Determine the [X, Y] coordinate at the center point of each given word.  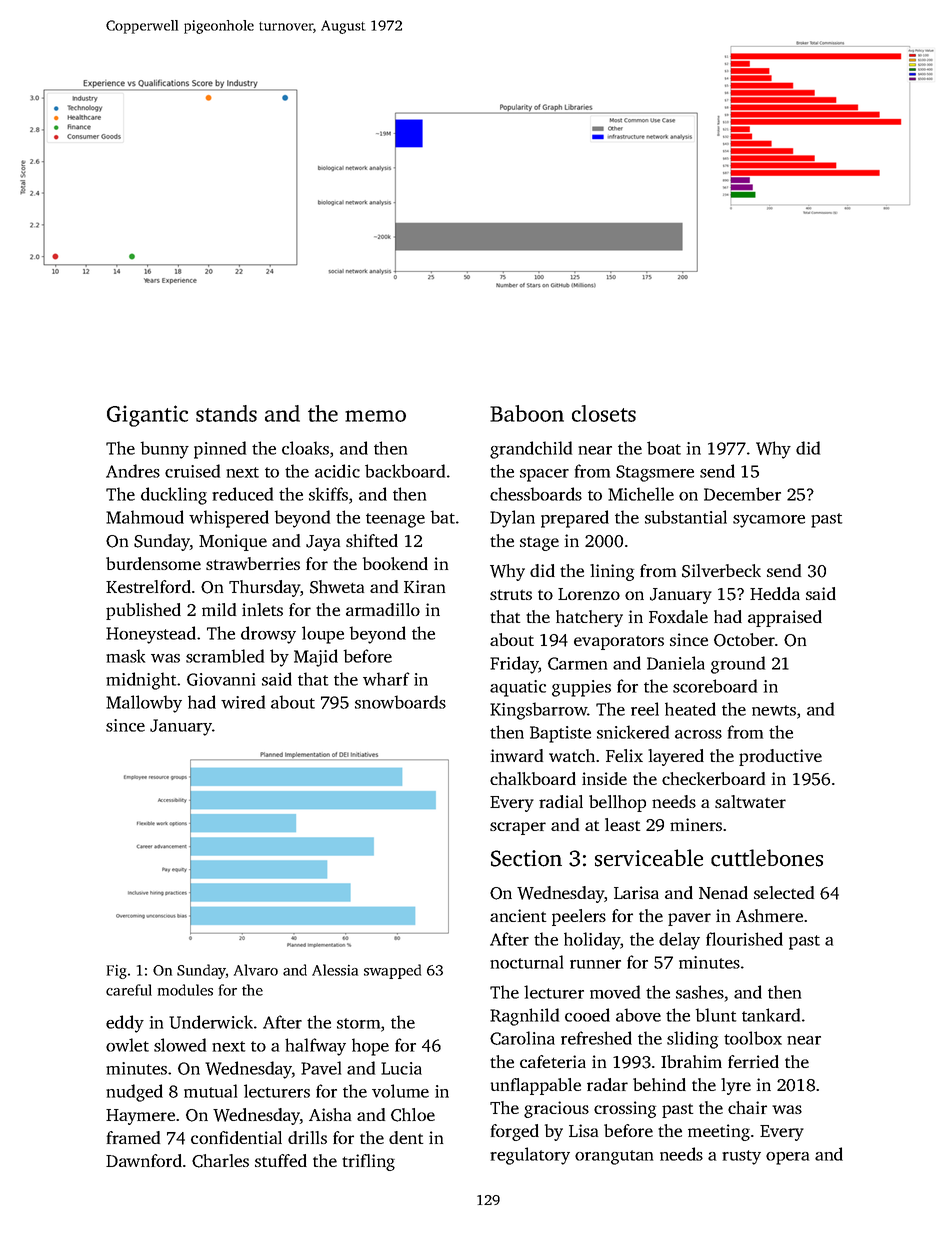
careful [129, 990]
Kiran [424, 586]
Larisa [636, 892]
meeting [719, 1132]
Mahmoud [145, 517]
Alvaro [256, 970]
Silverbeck [721, 571]
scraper [518, 828]
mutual [210, 1091]
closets [604, 413]
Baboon [527, 413]
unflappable [536, 1086]
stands [226, 413]
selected [784, 892]
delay [679, 941]
